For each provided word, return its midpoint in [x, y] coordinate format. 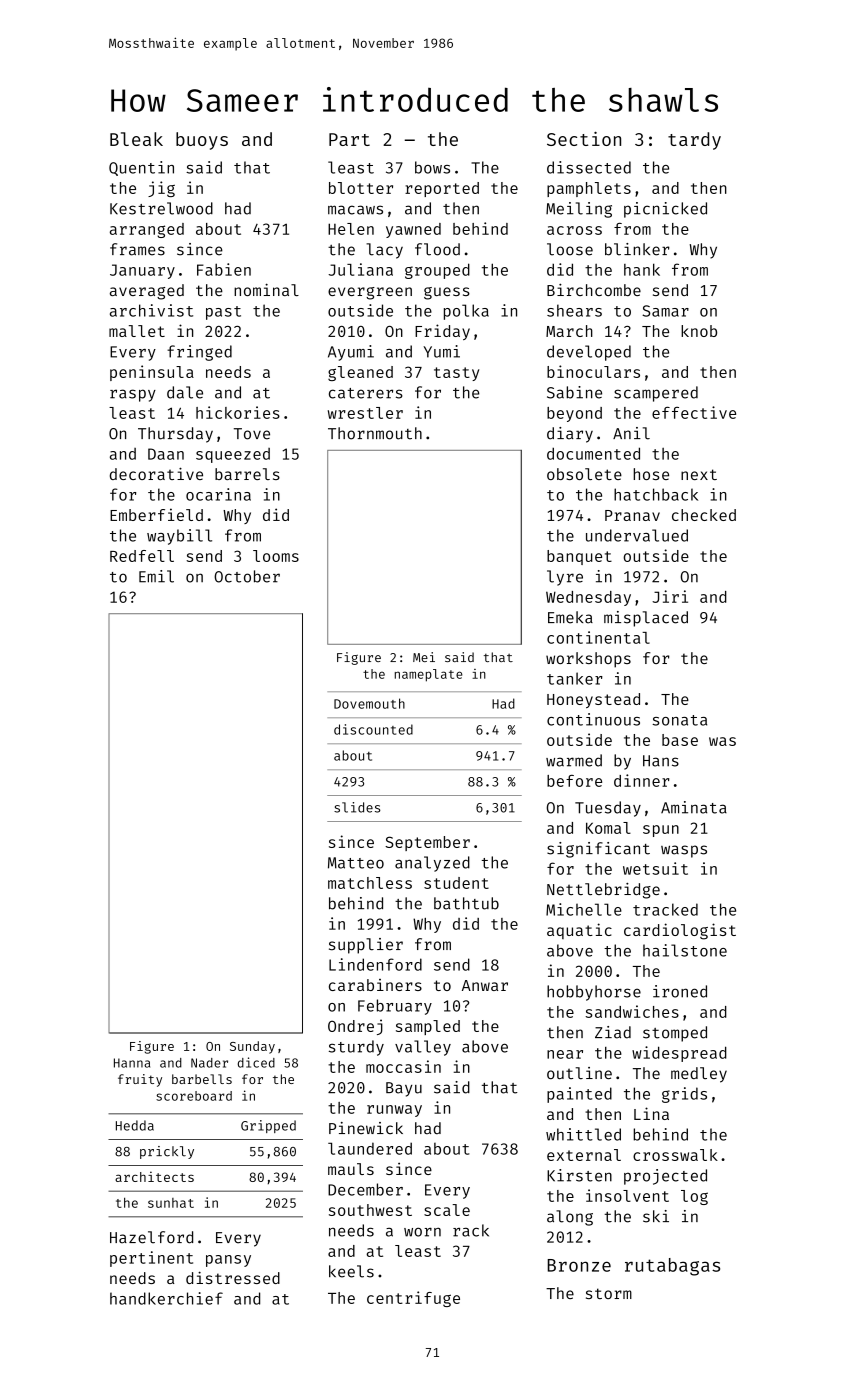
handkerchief [166, 1298]
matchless [370, 883]
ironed [680, 991]
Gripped [268, 1126]
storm [609, 1293]
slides [357, 807]
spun [661, 831]
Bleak [136, 139]
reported [442, 189]
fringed [199, 353]
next [699, 474]
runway [394, 1111]
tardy [694, 141]
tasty [456, 374]
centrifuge [413, 1299]
